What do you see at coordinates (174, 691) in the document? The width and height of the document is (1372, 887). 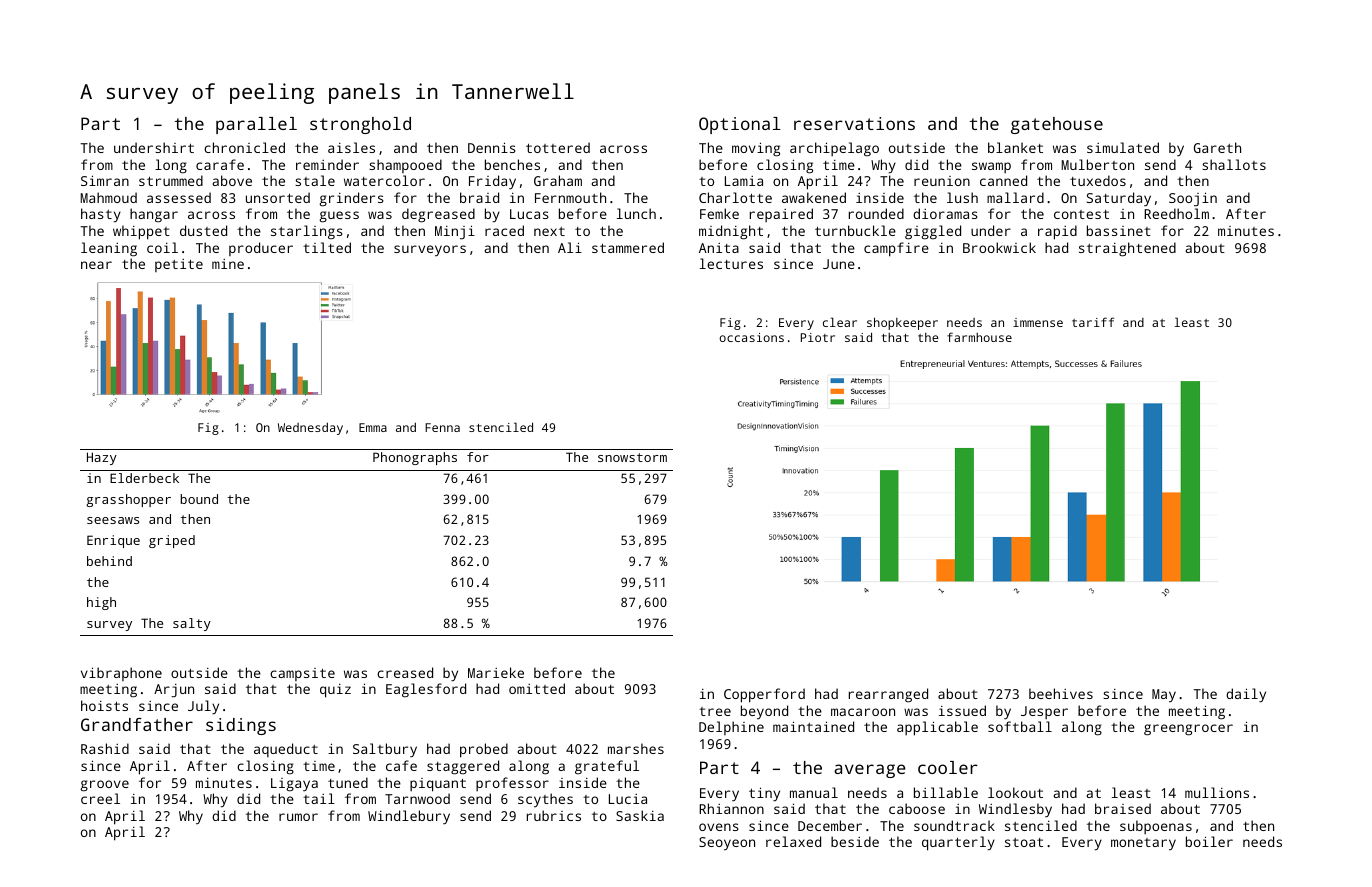 I see `Arjun` at bounding box center [174, 691].
